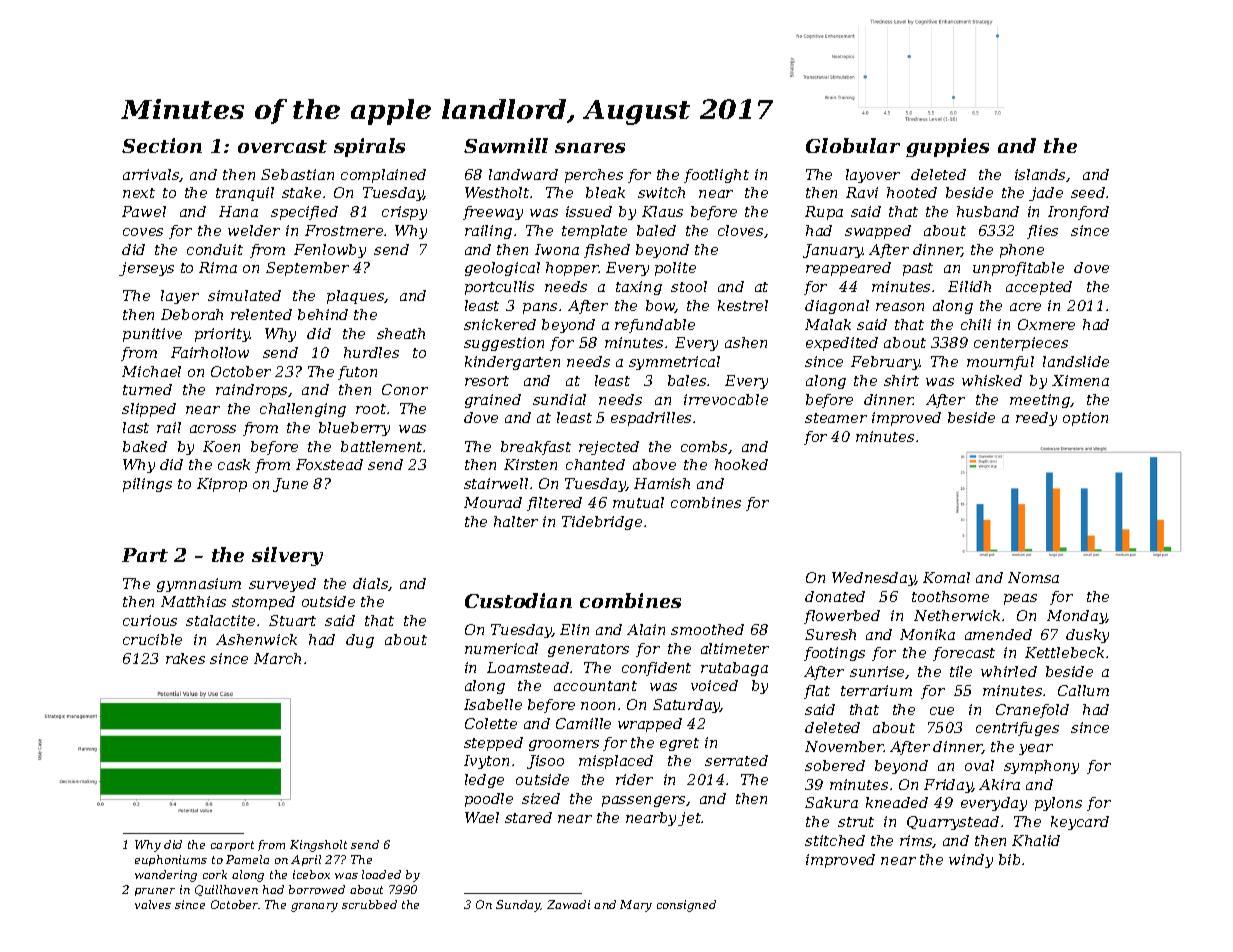 Image resolution: width=1233 pixels, height=952 pixels. Describe the element at coordinates (686, 906) in the document. I see `consigned` at that location.
